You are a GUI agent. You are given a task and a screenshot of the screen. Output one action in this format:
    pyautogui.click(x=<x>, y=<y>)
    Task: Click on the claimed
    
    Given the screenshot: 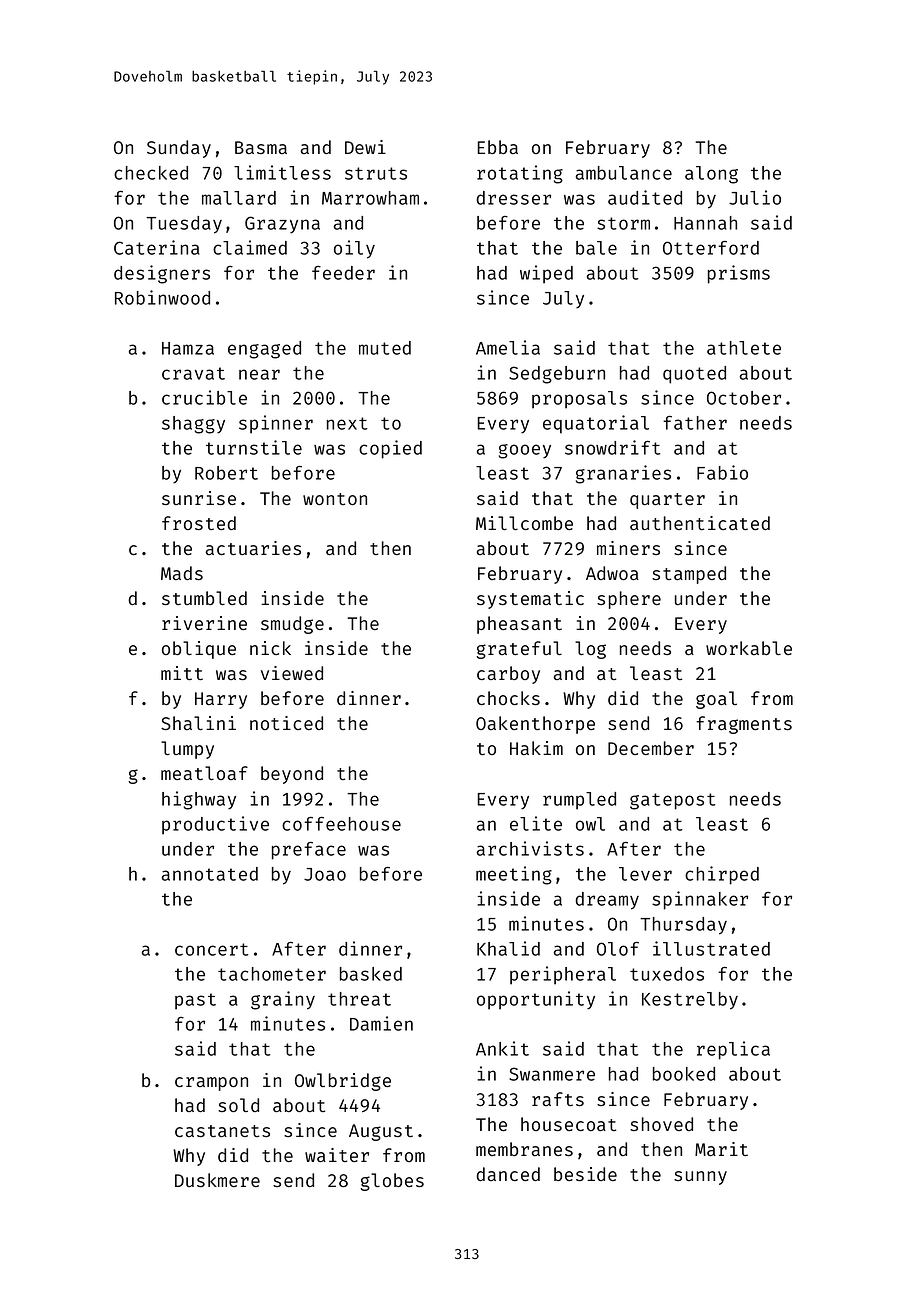 What is the action you would take?
    pyautogui.click(x=250, y=247)
